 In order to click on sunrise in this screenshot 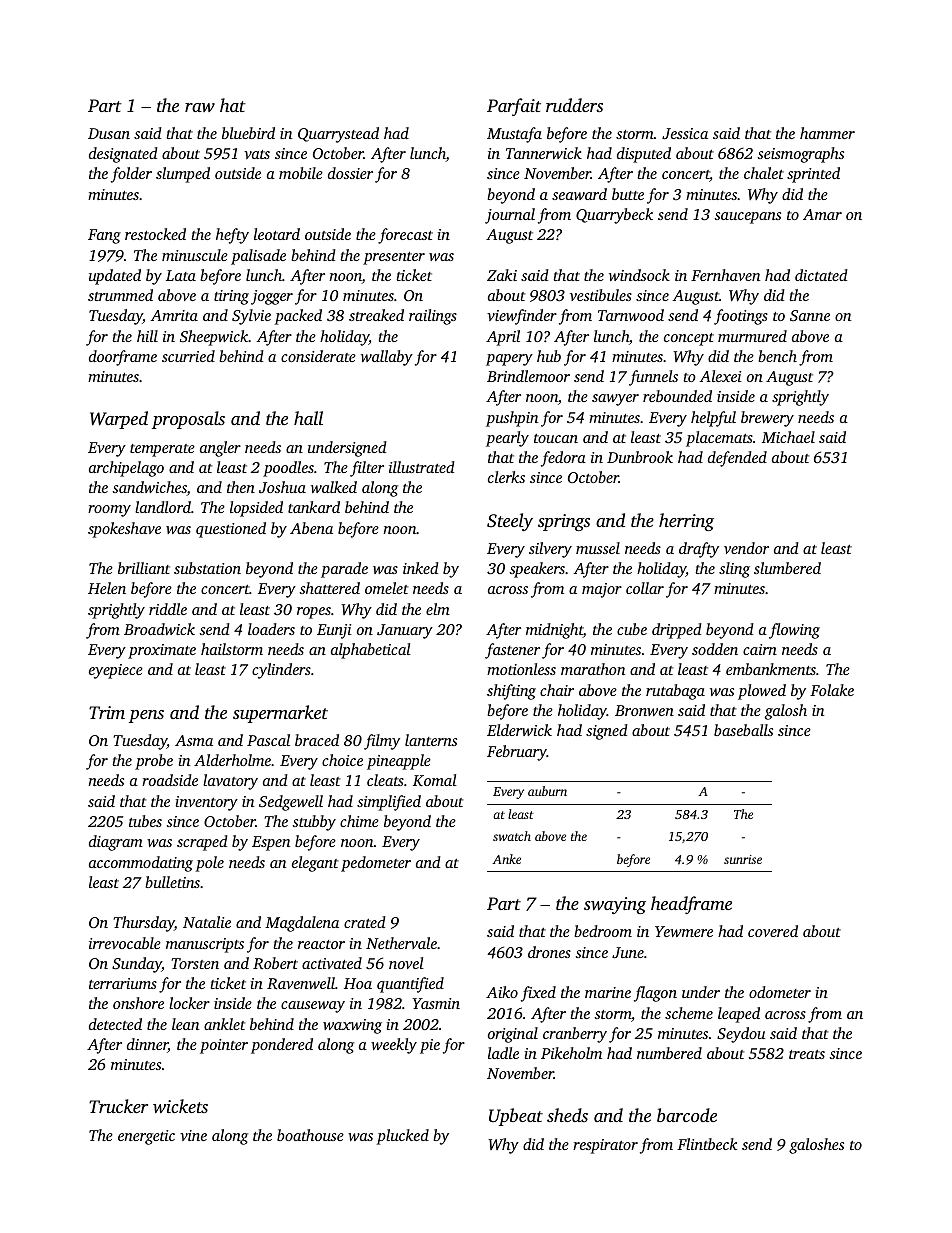, I will do `click(743, 859)`.
